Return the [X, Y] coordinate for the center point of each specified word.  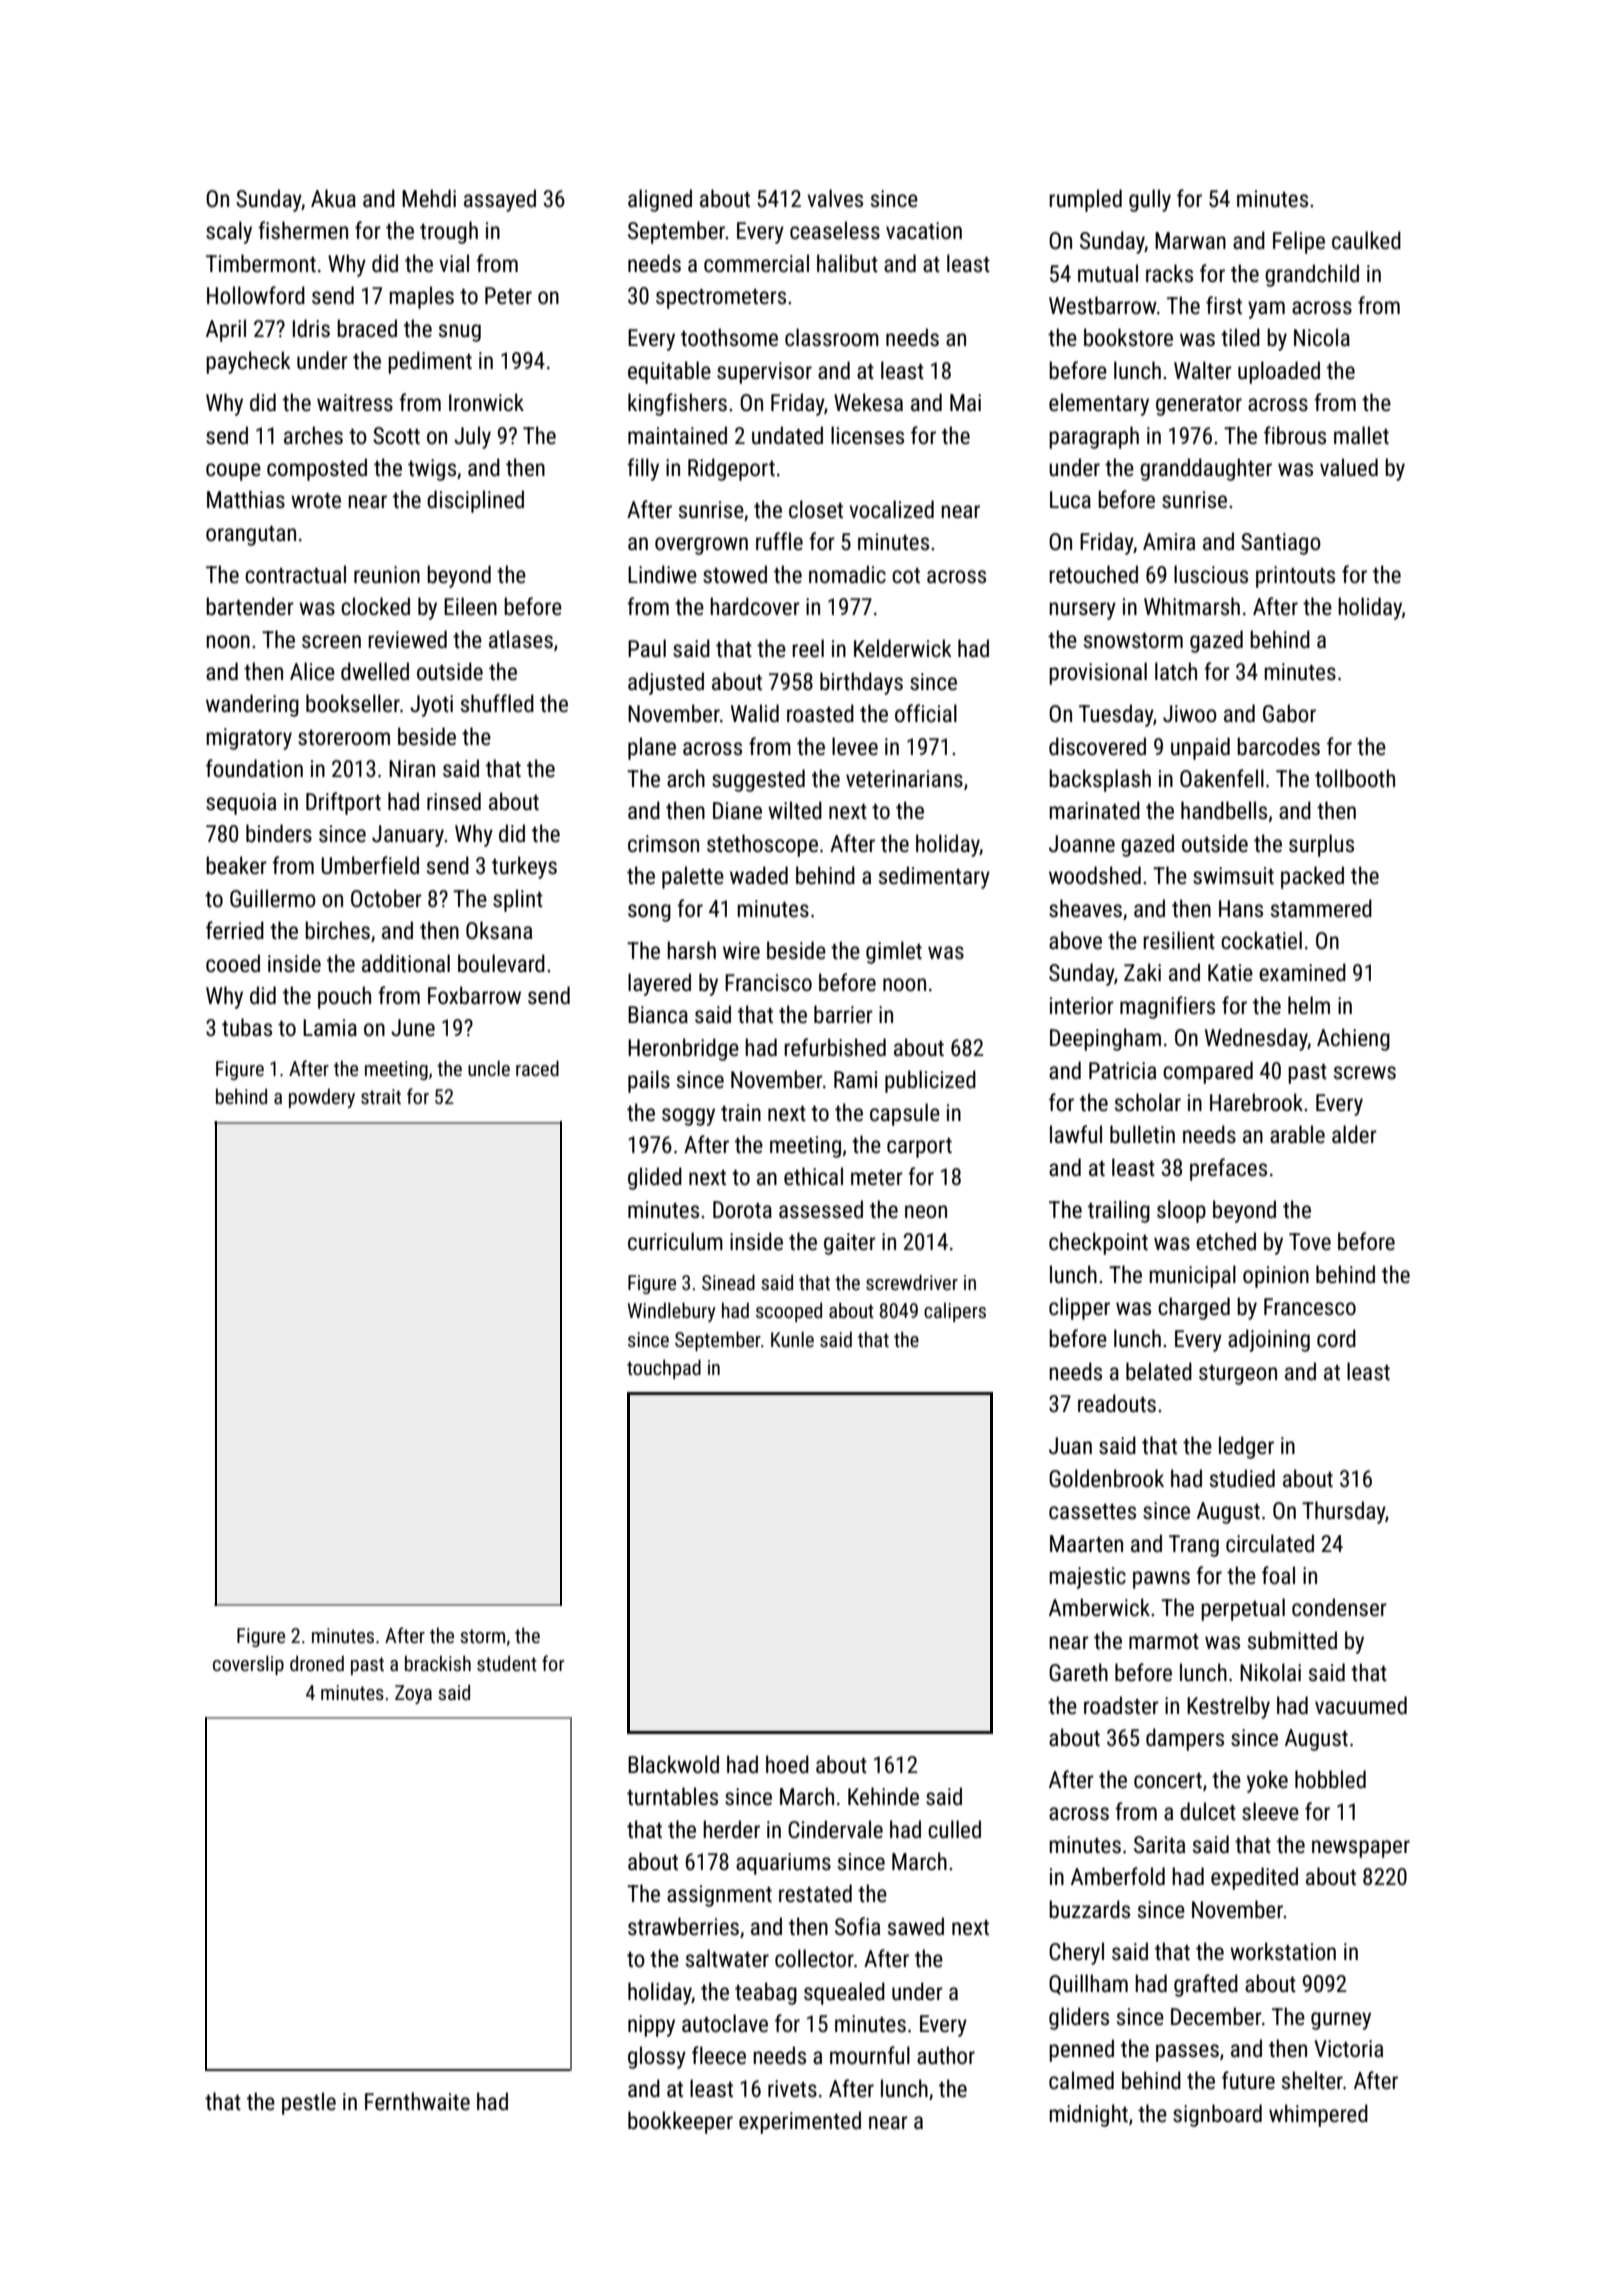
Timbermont [261, 263]
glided [655, 1178]
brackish [438, 1663]
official [926, 713]
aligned [660, 200]
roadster [1121, 1705]
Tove [1310, 1242]
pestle [309, 2103]
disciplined [475, 501]
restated [815, 1893]
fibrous [1295, 435]
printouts [1295, 577]
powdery [322, 1098]
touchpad [664, 1369]
